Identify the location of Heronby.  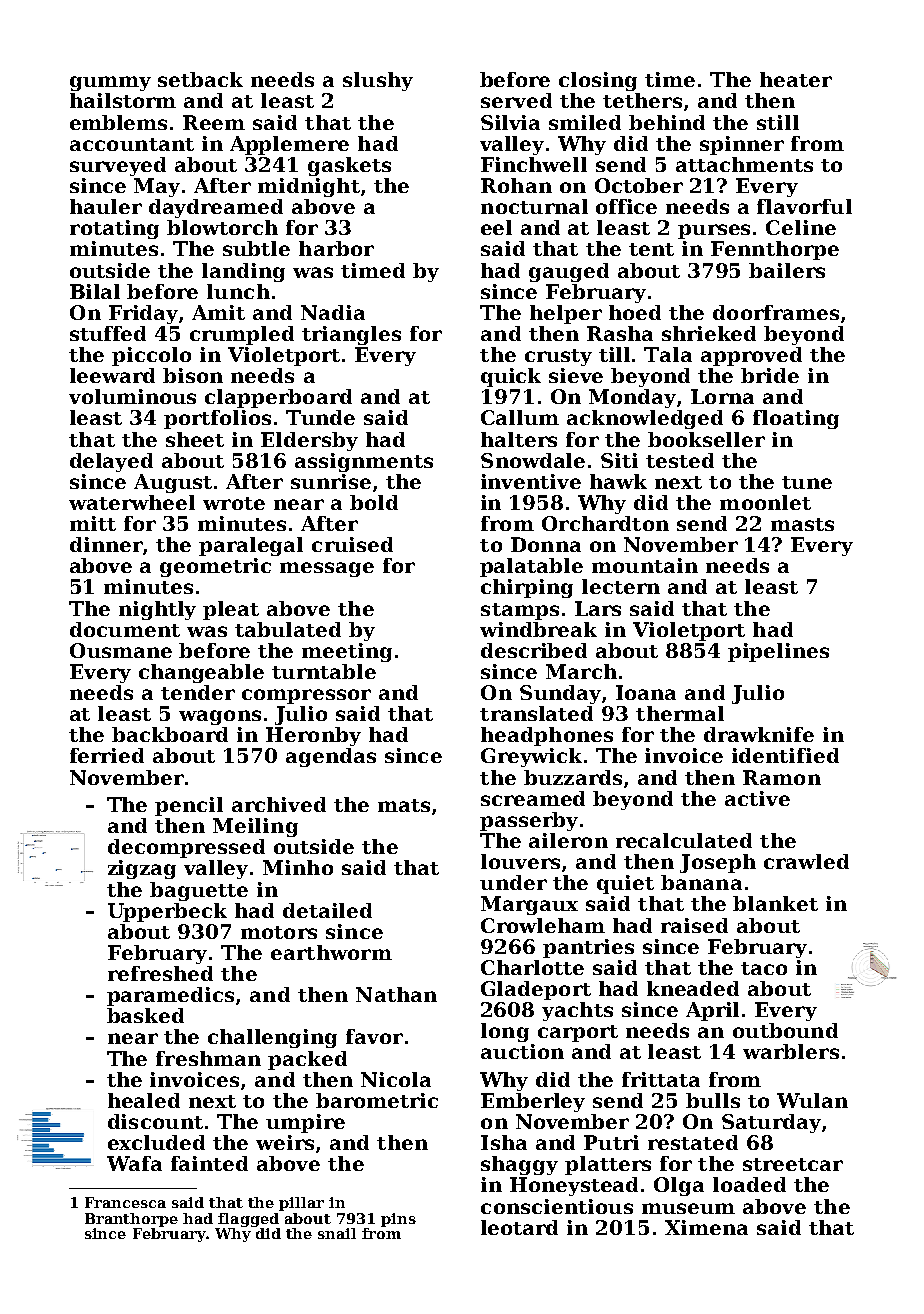
(313, 736).
